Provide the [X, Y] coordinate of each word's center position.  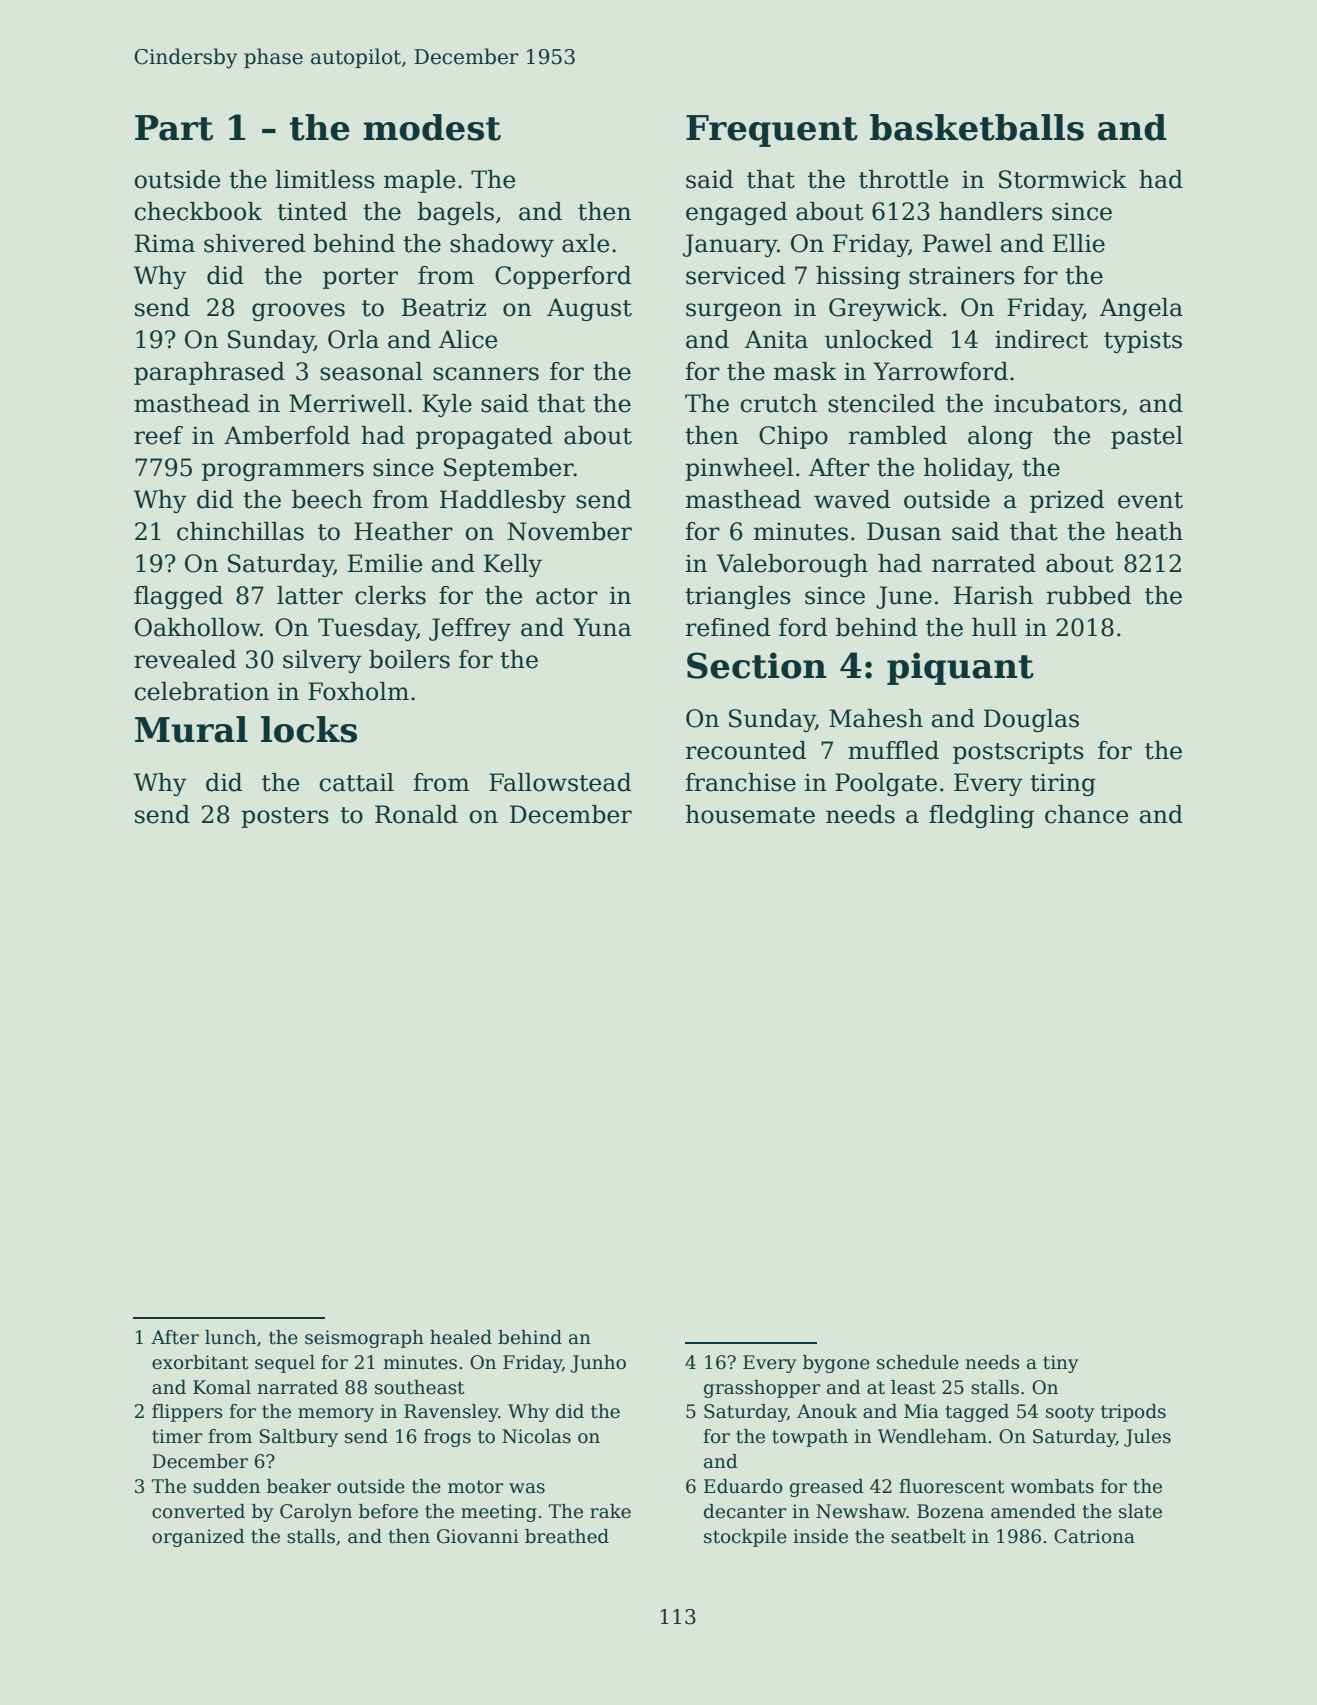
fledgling [981, 816]
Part [174, 128]
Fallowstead [560, 782]
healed [461, 1337]
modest [432, 127]
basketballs [977, 127]
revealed [185, 659]
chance [1086, 814]
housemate [750, 814]
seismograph [364, 1339]
